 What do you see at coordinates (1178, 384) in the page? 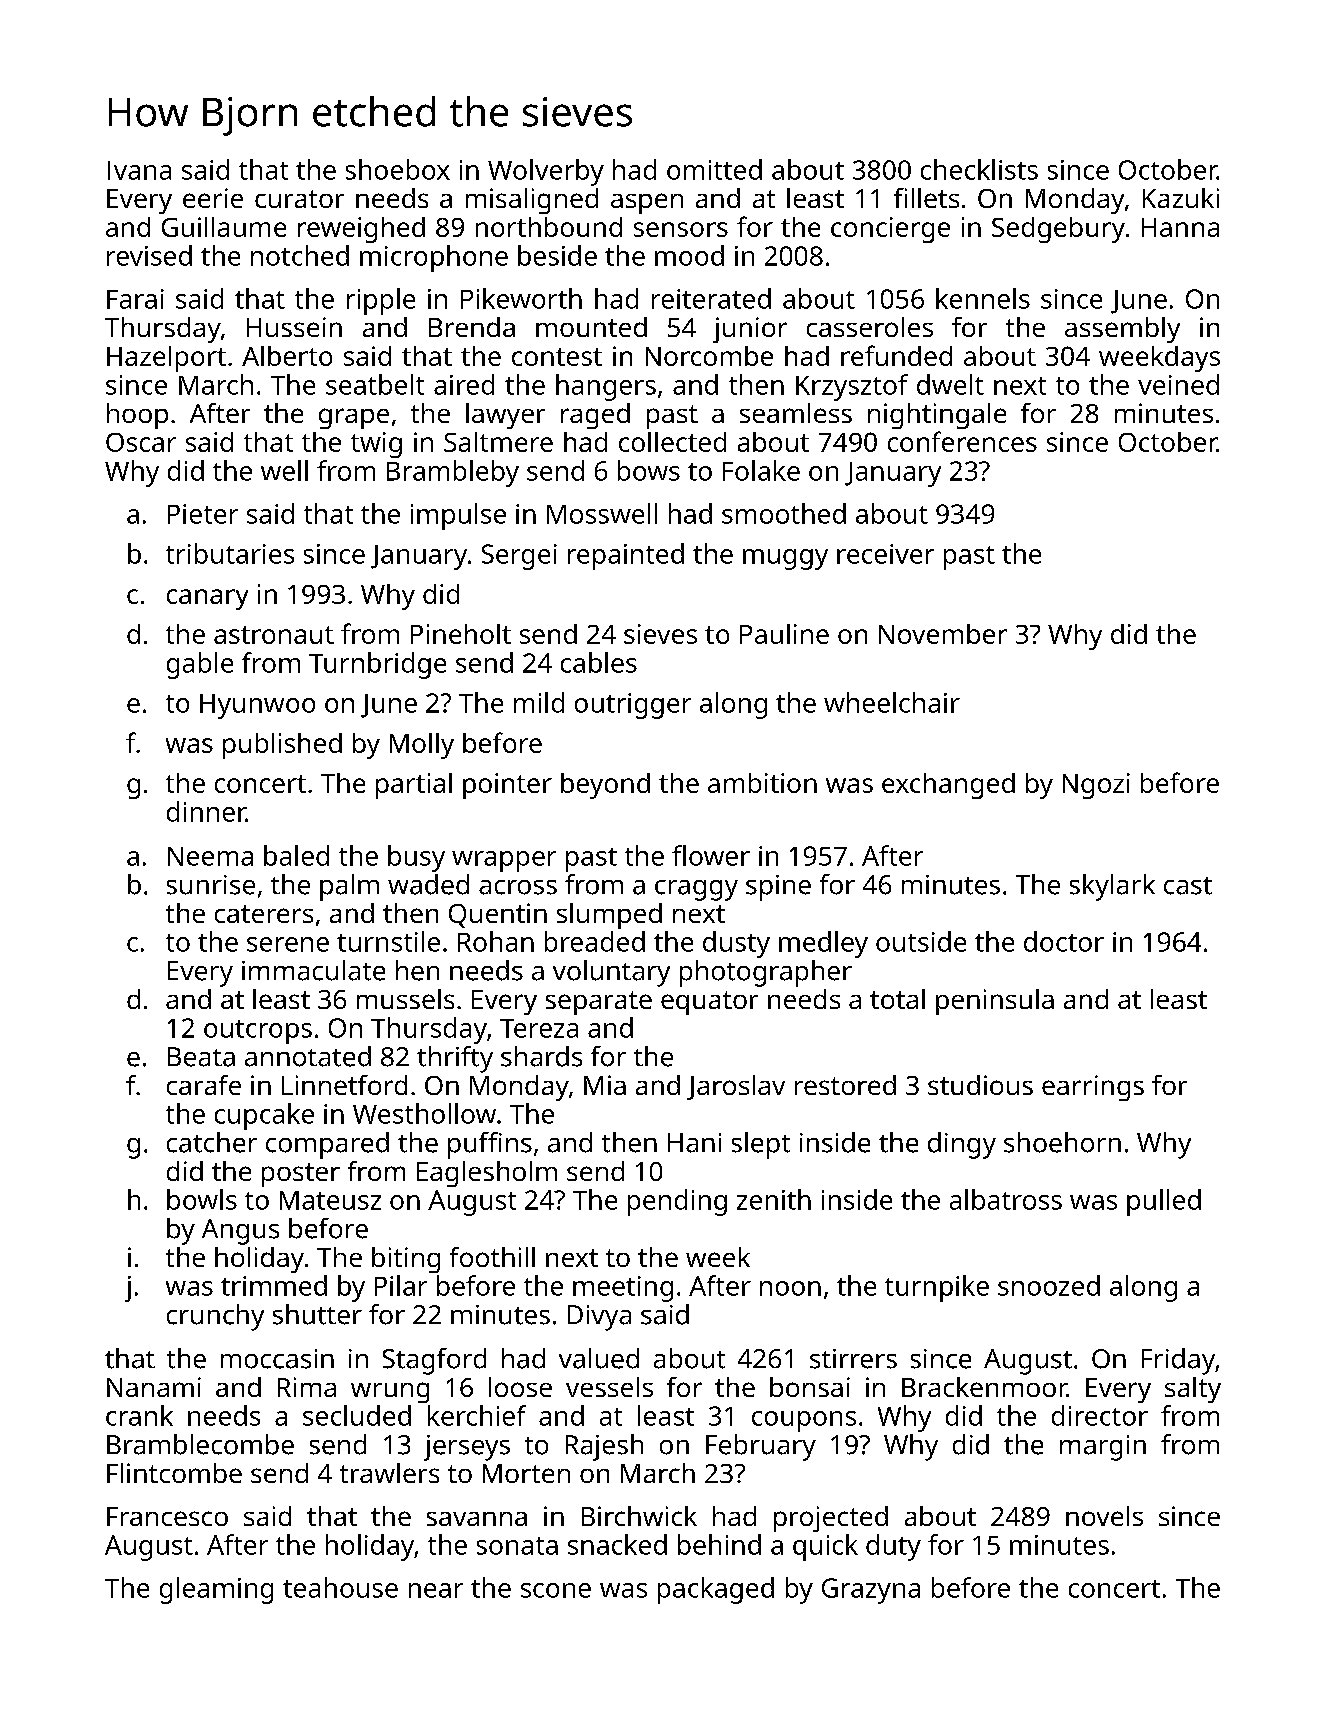
I see `veined` at bounding box center [1178, 384].
